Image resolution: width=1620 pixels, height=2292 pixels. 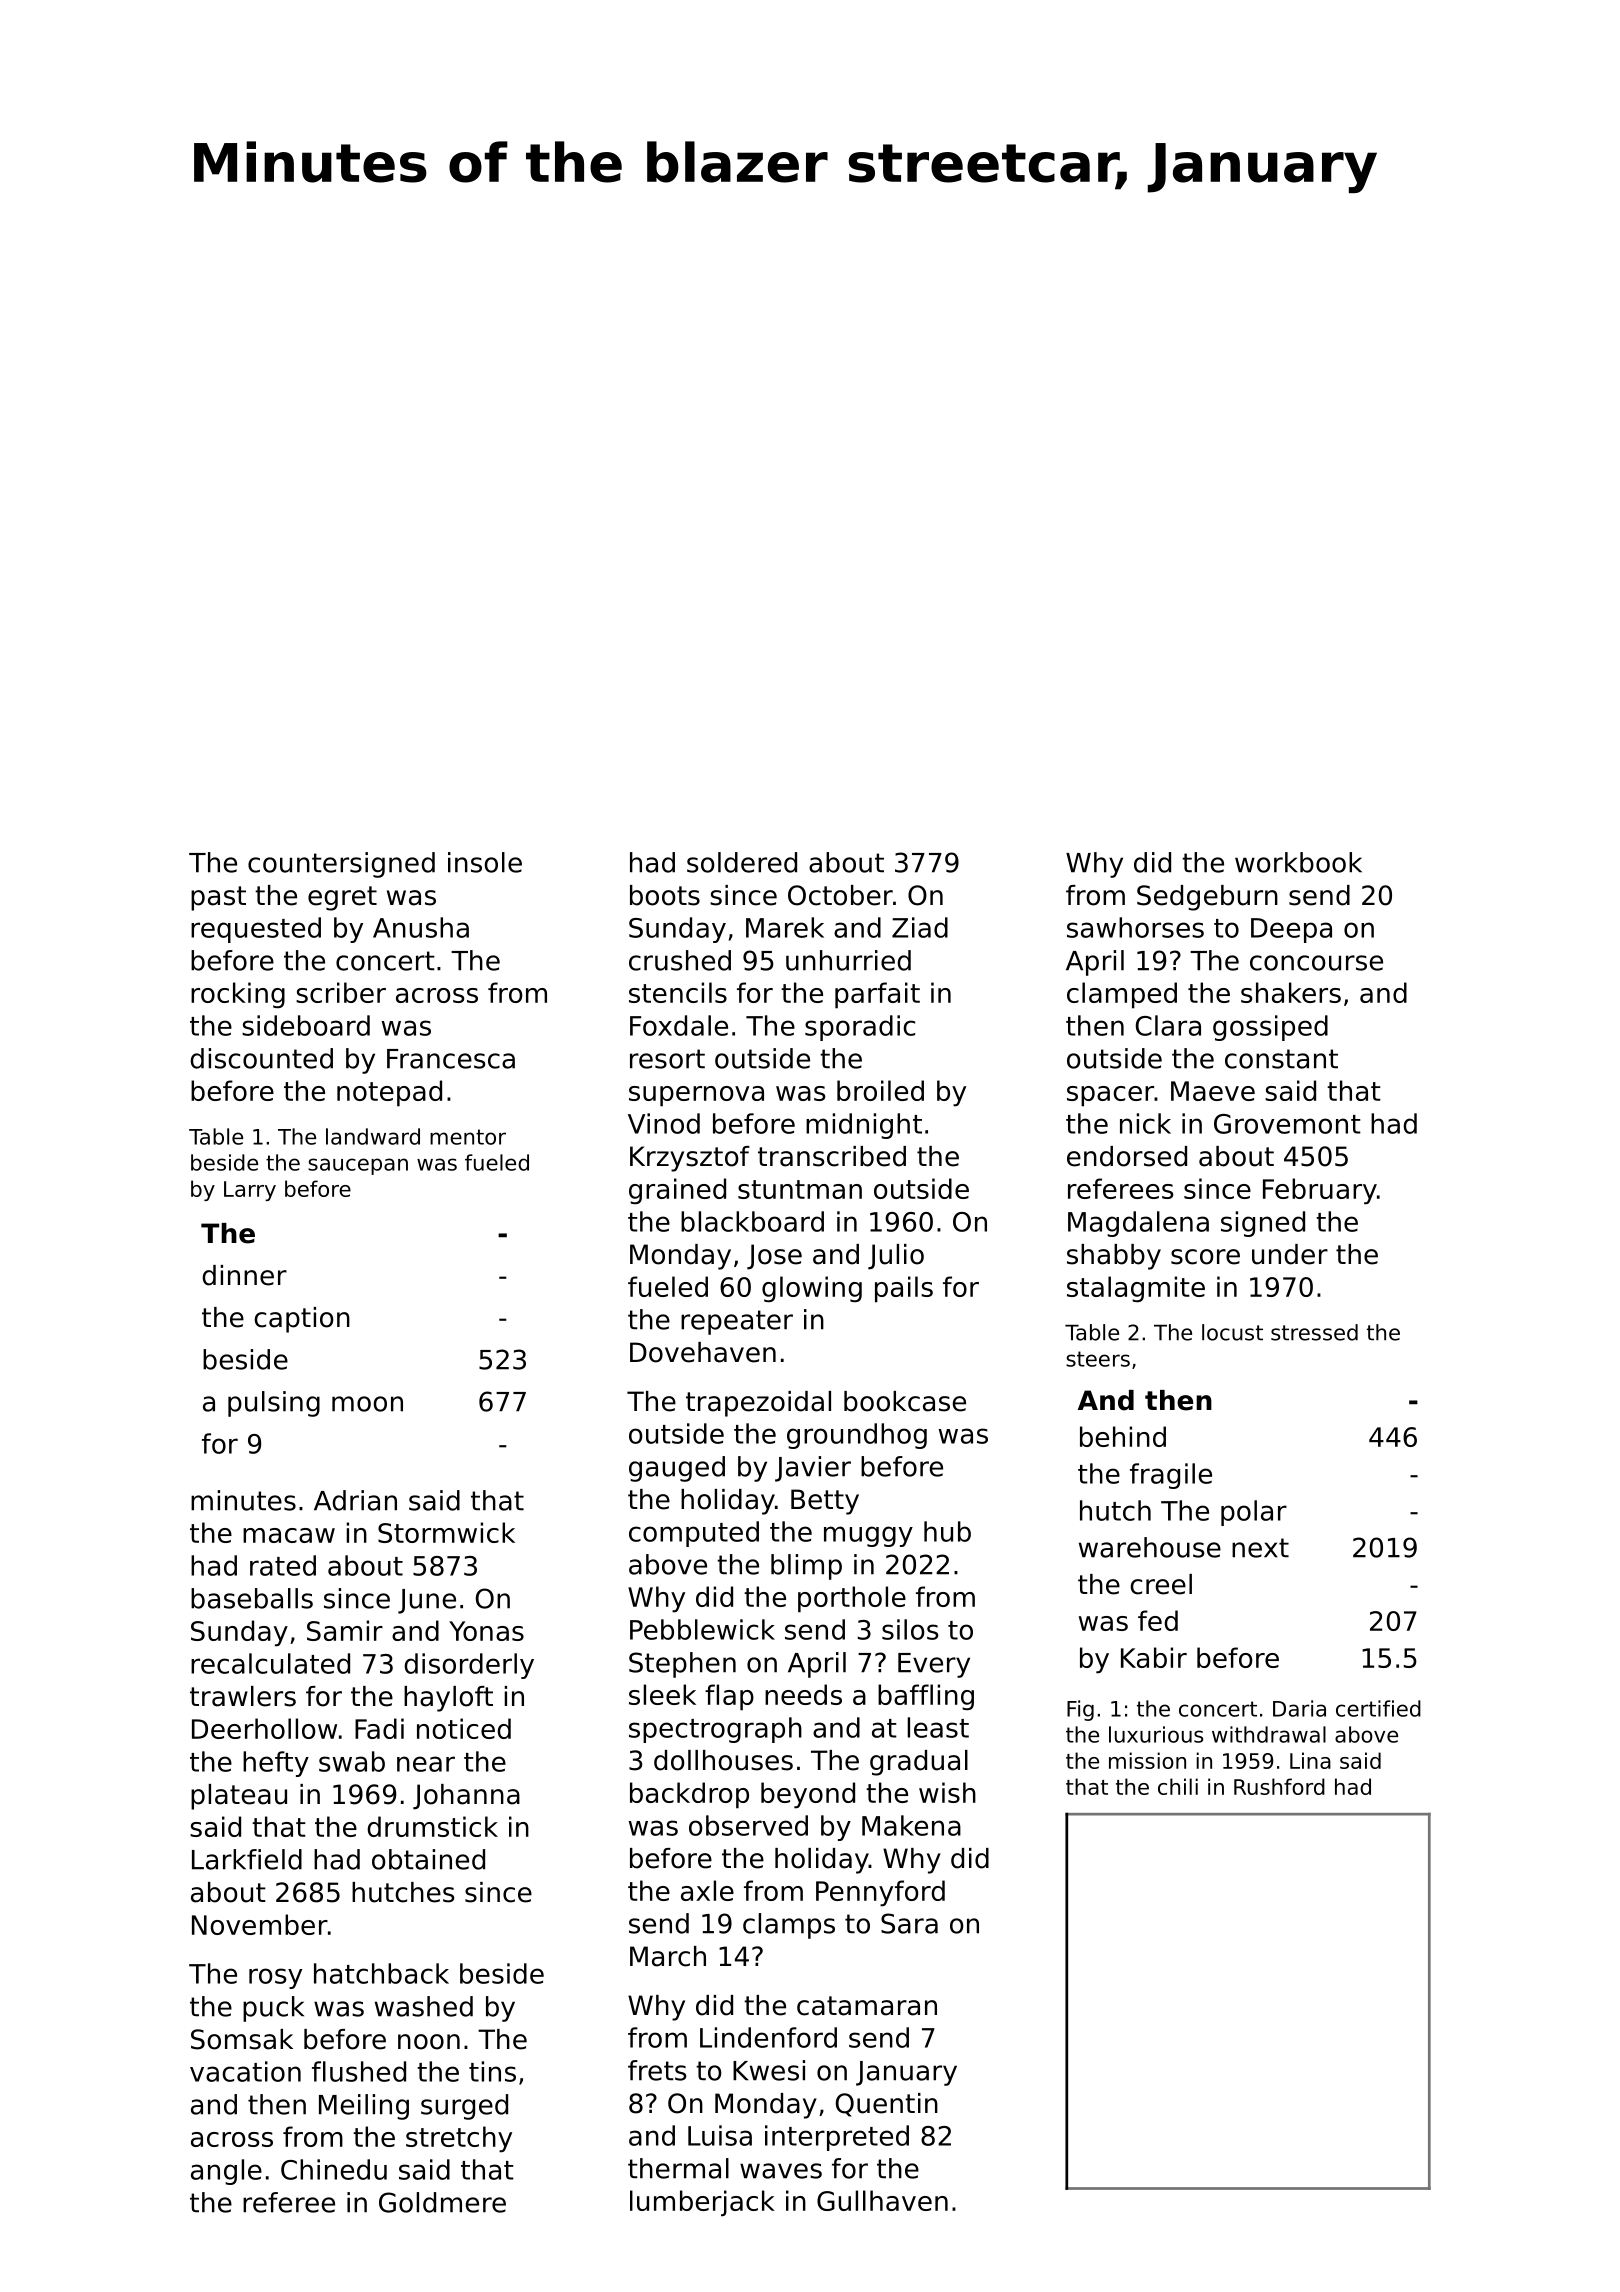 I want to click on needs, so click(x=803, y=1694).
